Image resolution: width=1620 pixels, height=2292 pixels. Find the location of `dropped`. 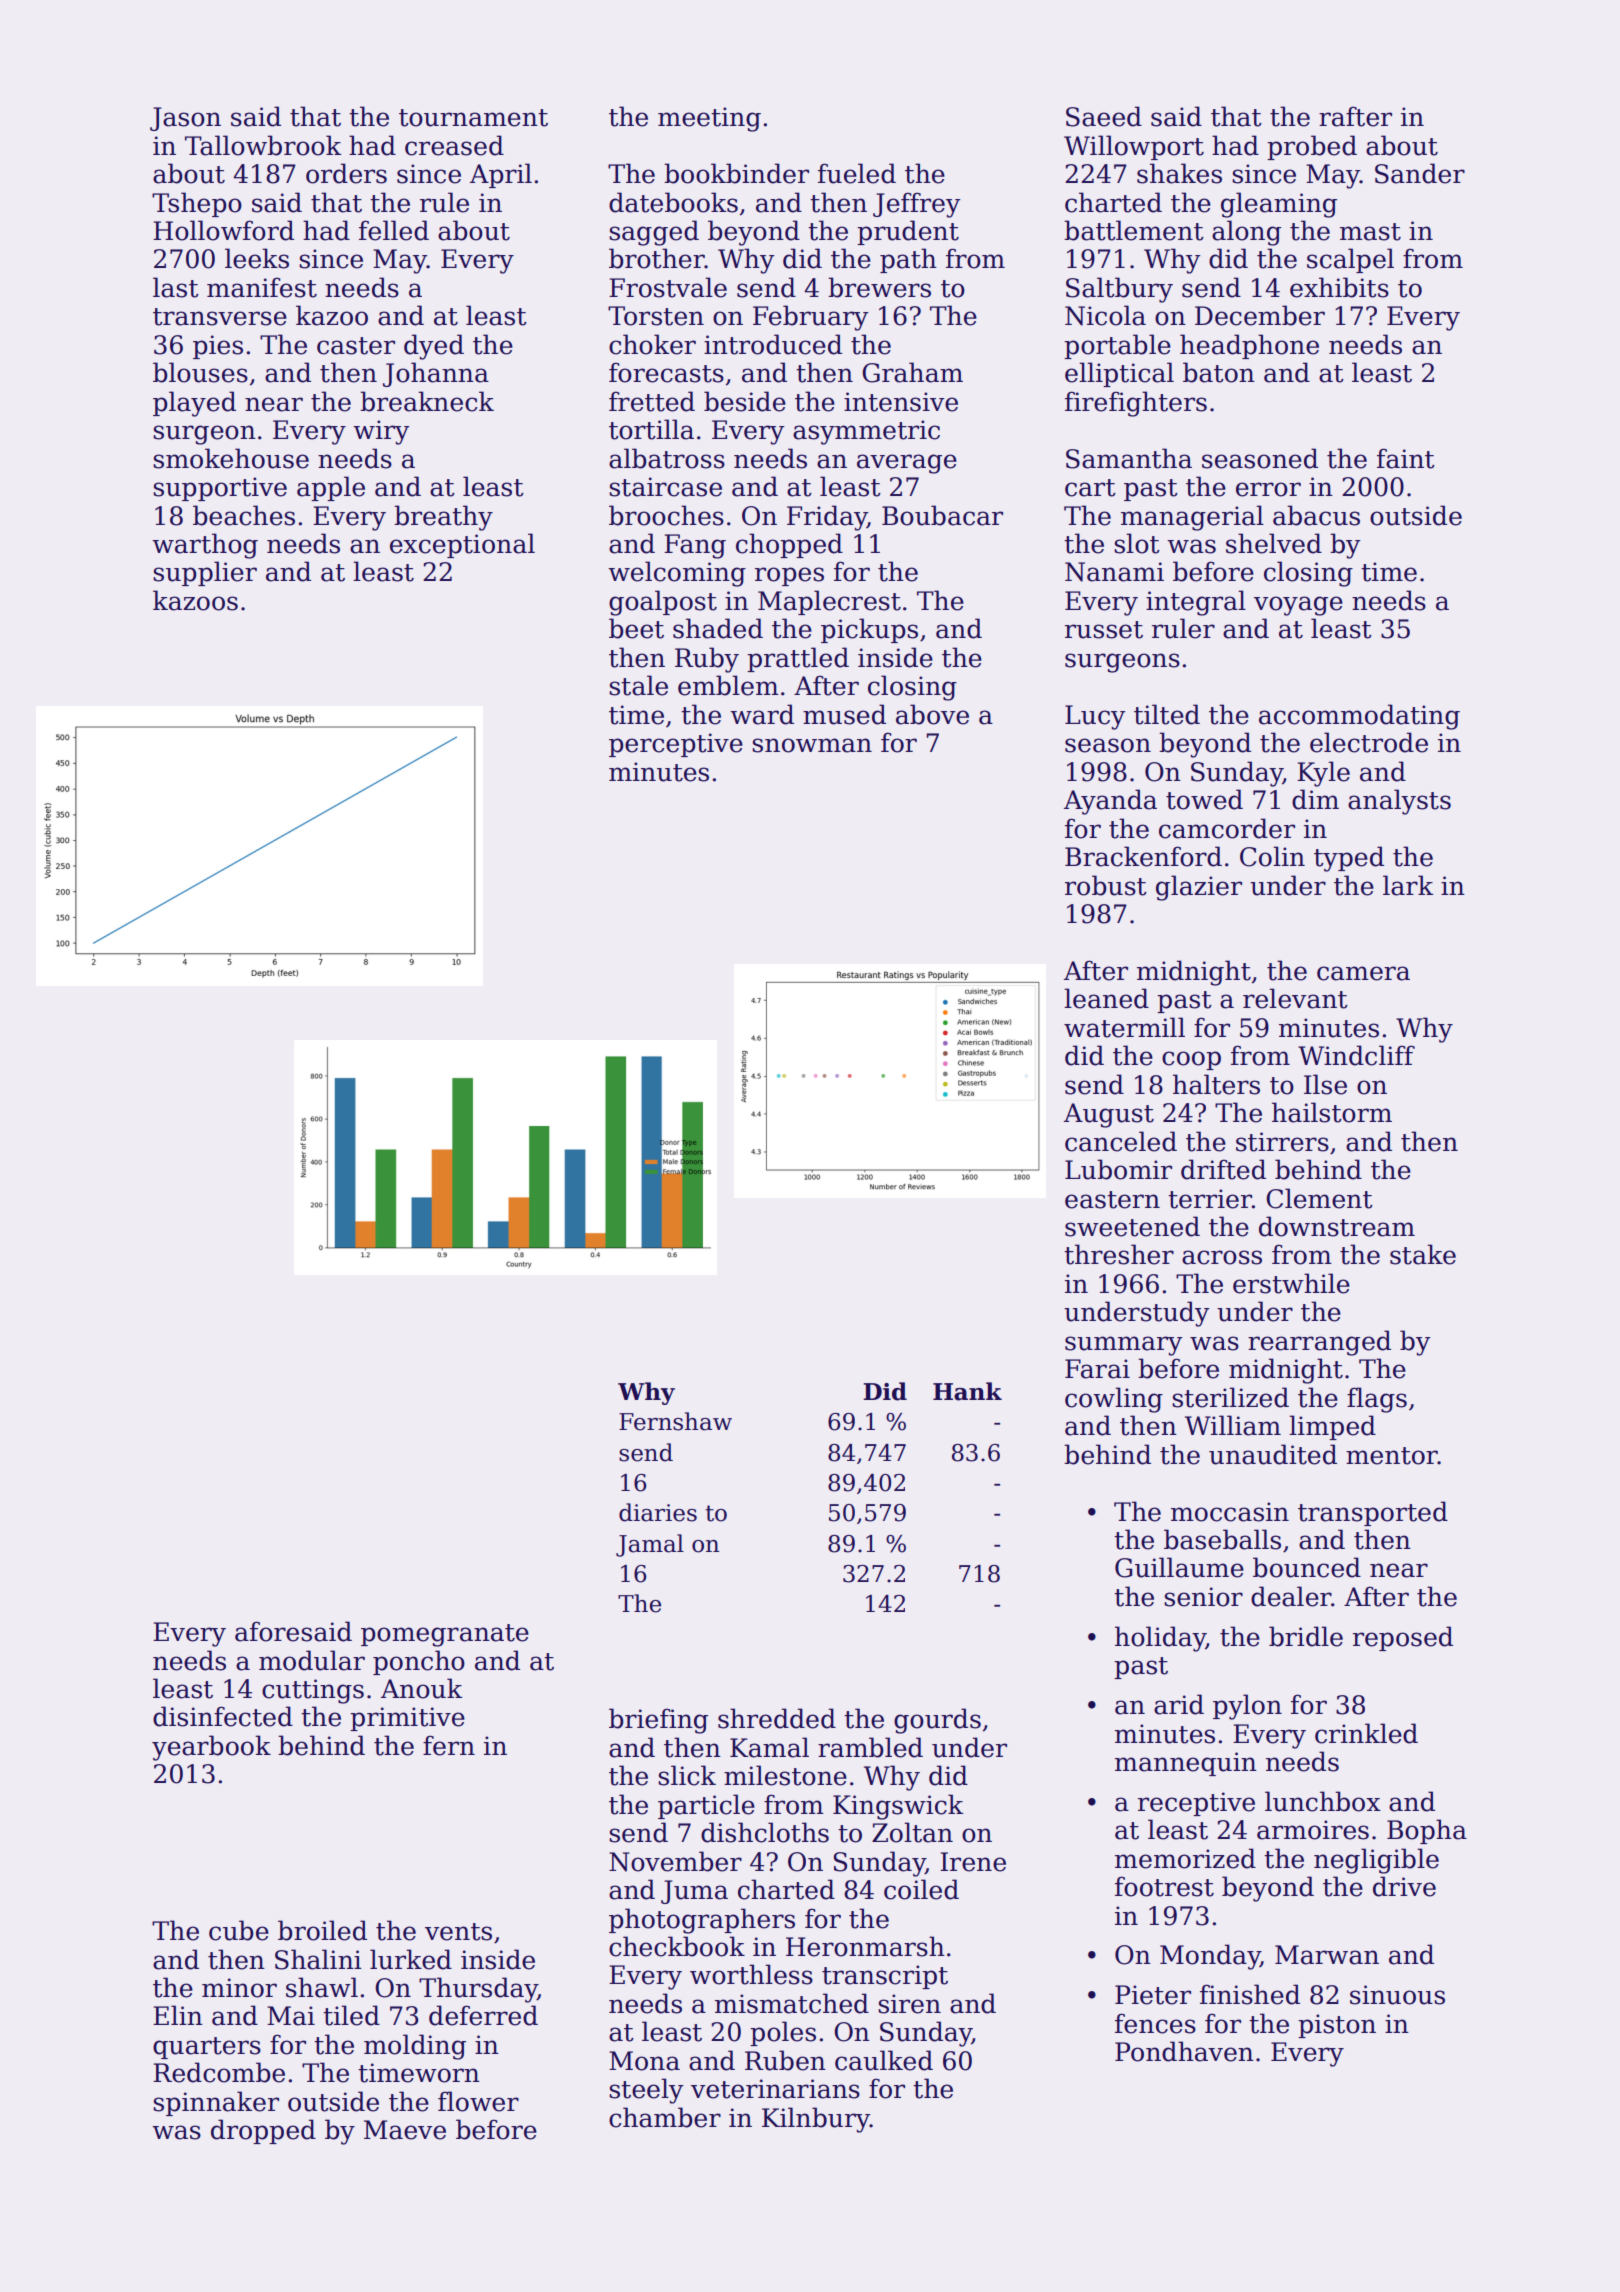

dropped is located at coordinates (263, 2131).
